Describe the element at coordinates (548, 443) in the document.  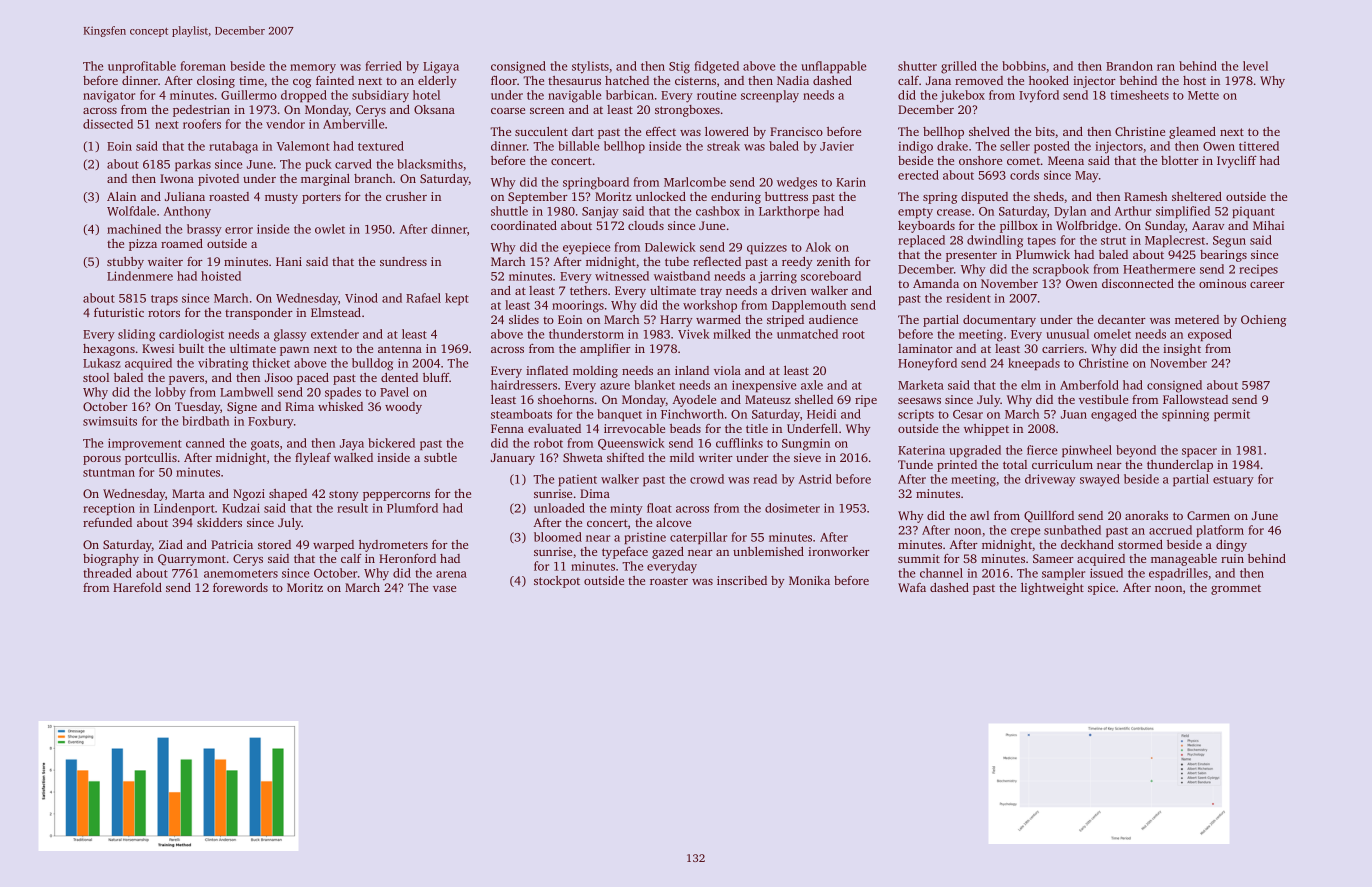
I see `robot` at that location.
